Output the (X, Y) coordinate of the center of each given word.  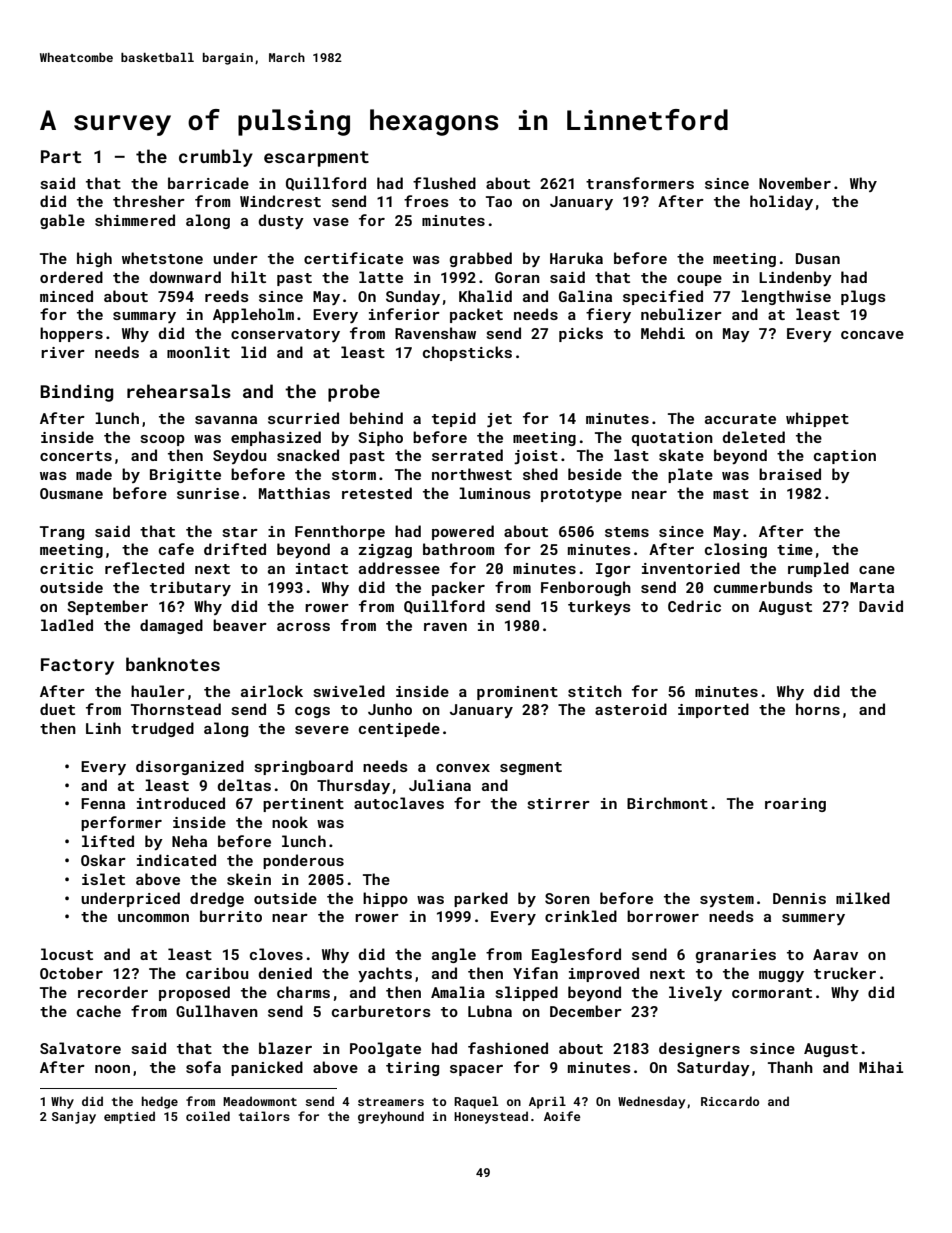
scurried (303, 418)
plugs (863, 297)
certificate (353, 258)
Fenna (103, 803)
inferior (404, 314)
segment (531, 768)
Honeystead (491, 1117)
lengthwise (786, 297)
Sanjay (74, 1118)
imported (713, 710)
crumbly (216, 158)
